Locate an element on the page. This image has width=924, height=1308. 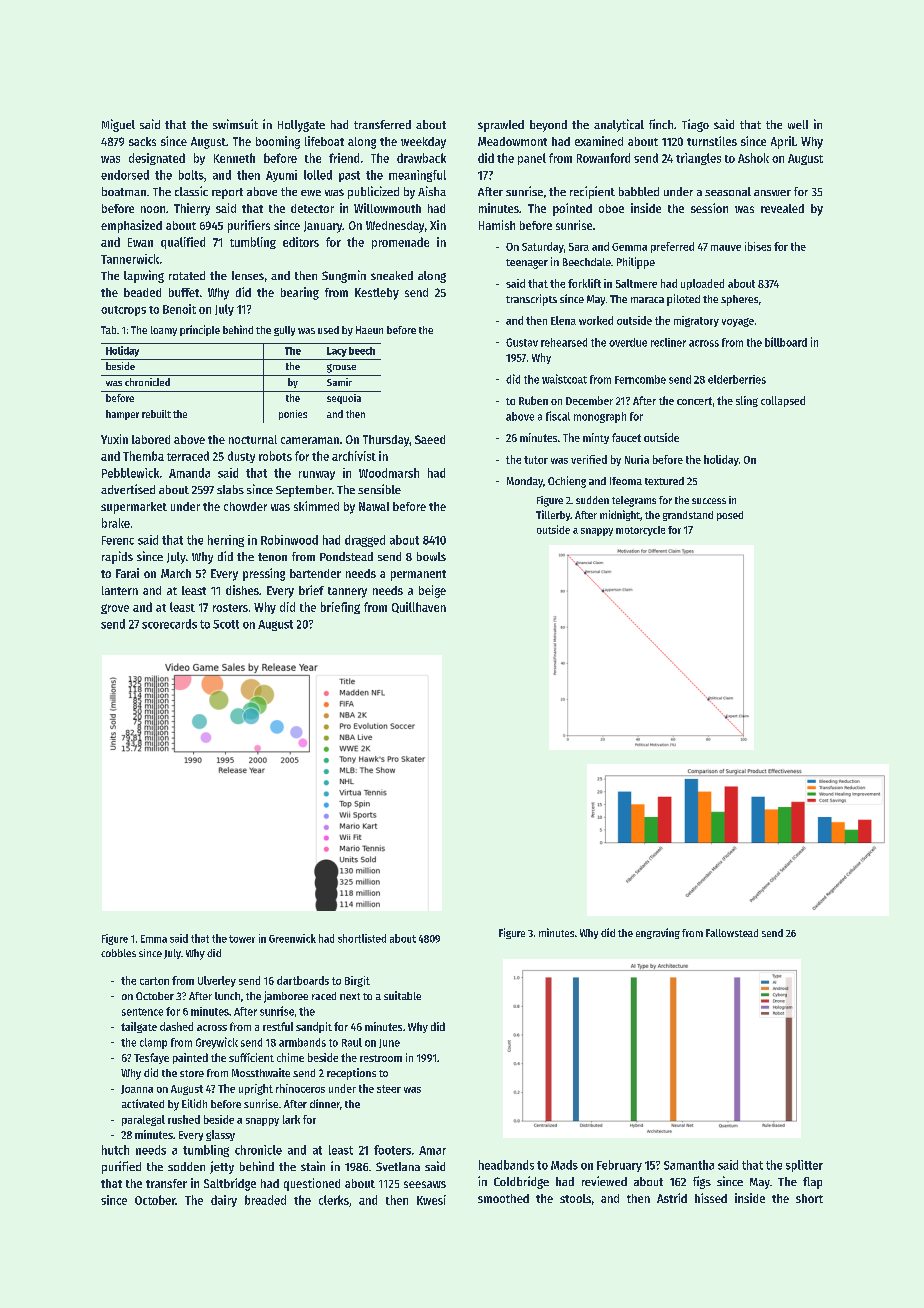
dairy is located at coordinates (224, 1201).
